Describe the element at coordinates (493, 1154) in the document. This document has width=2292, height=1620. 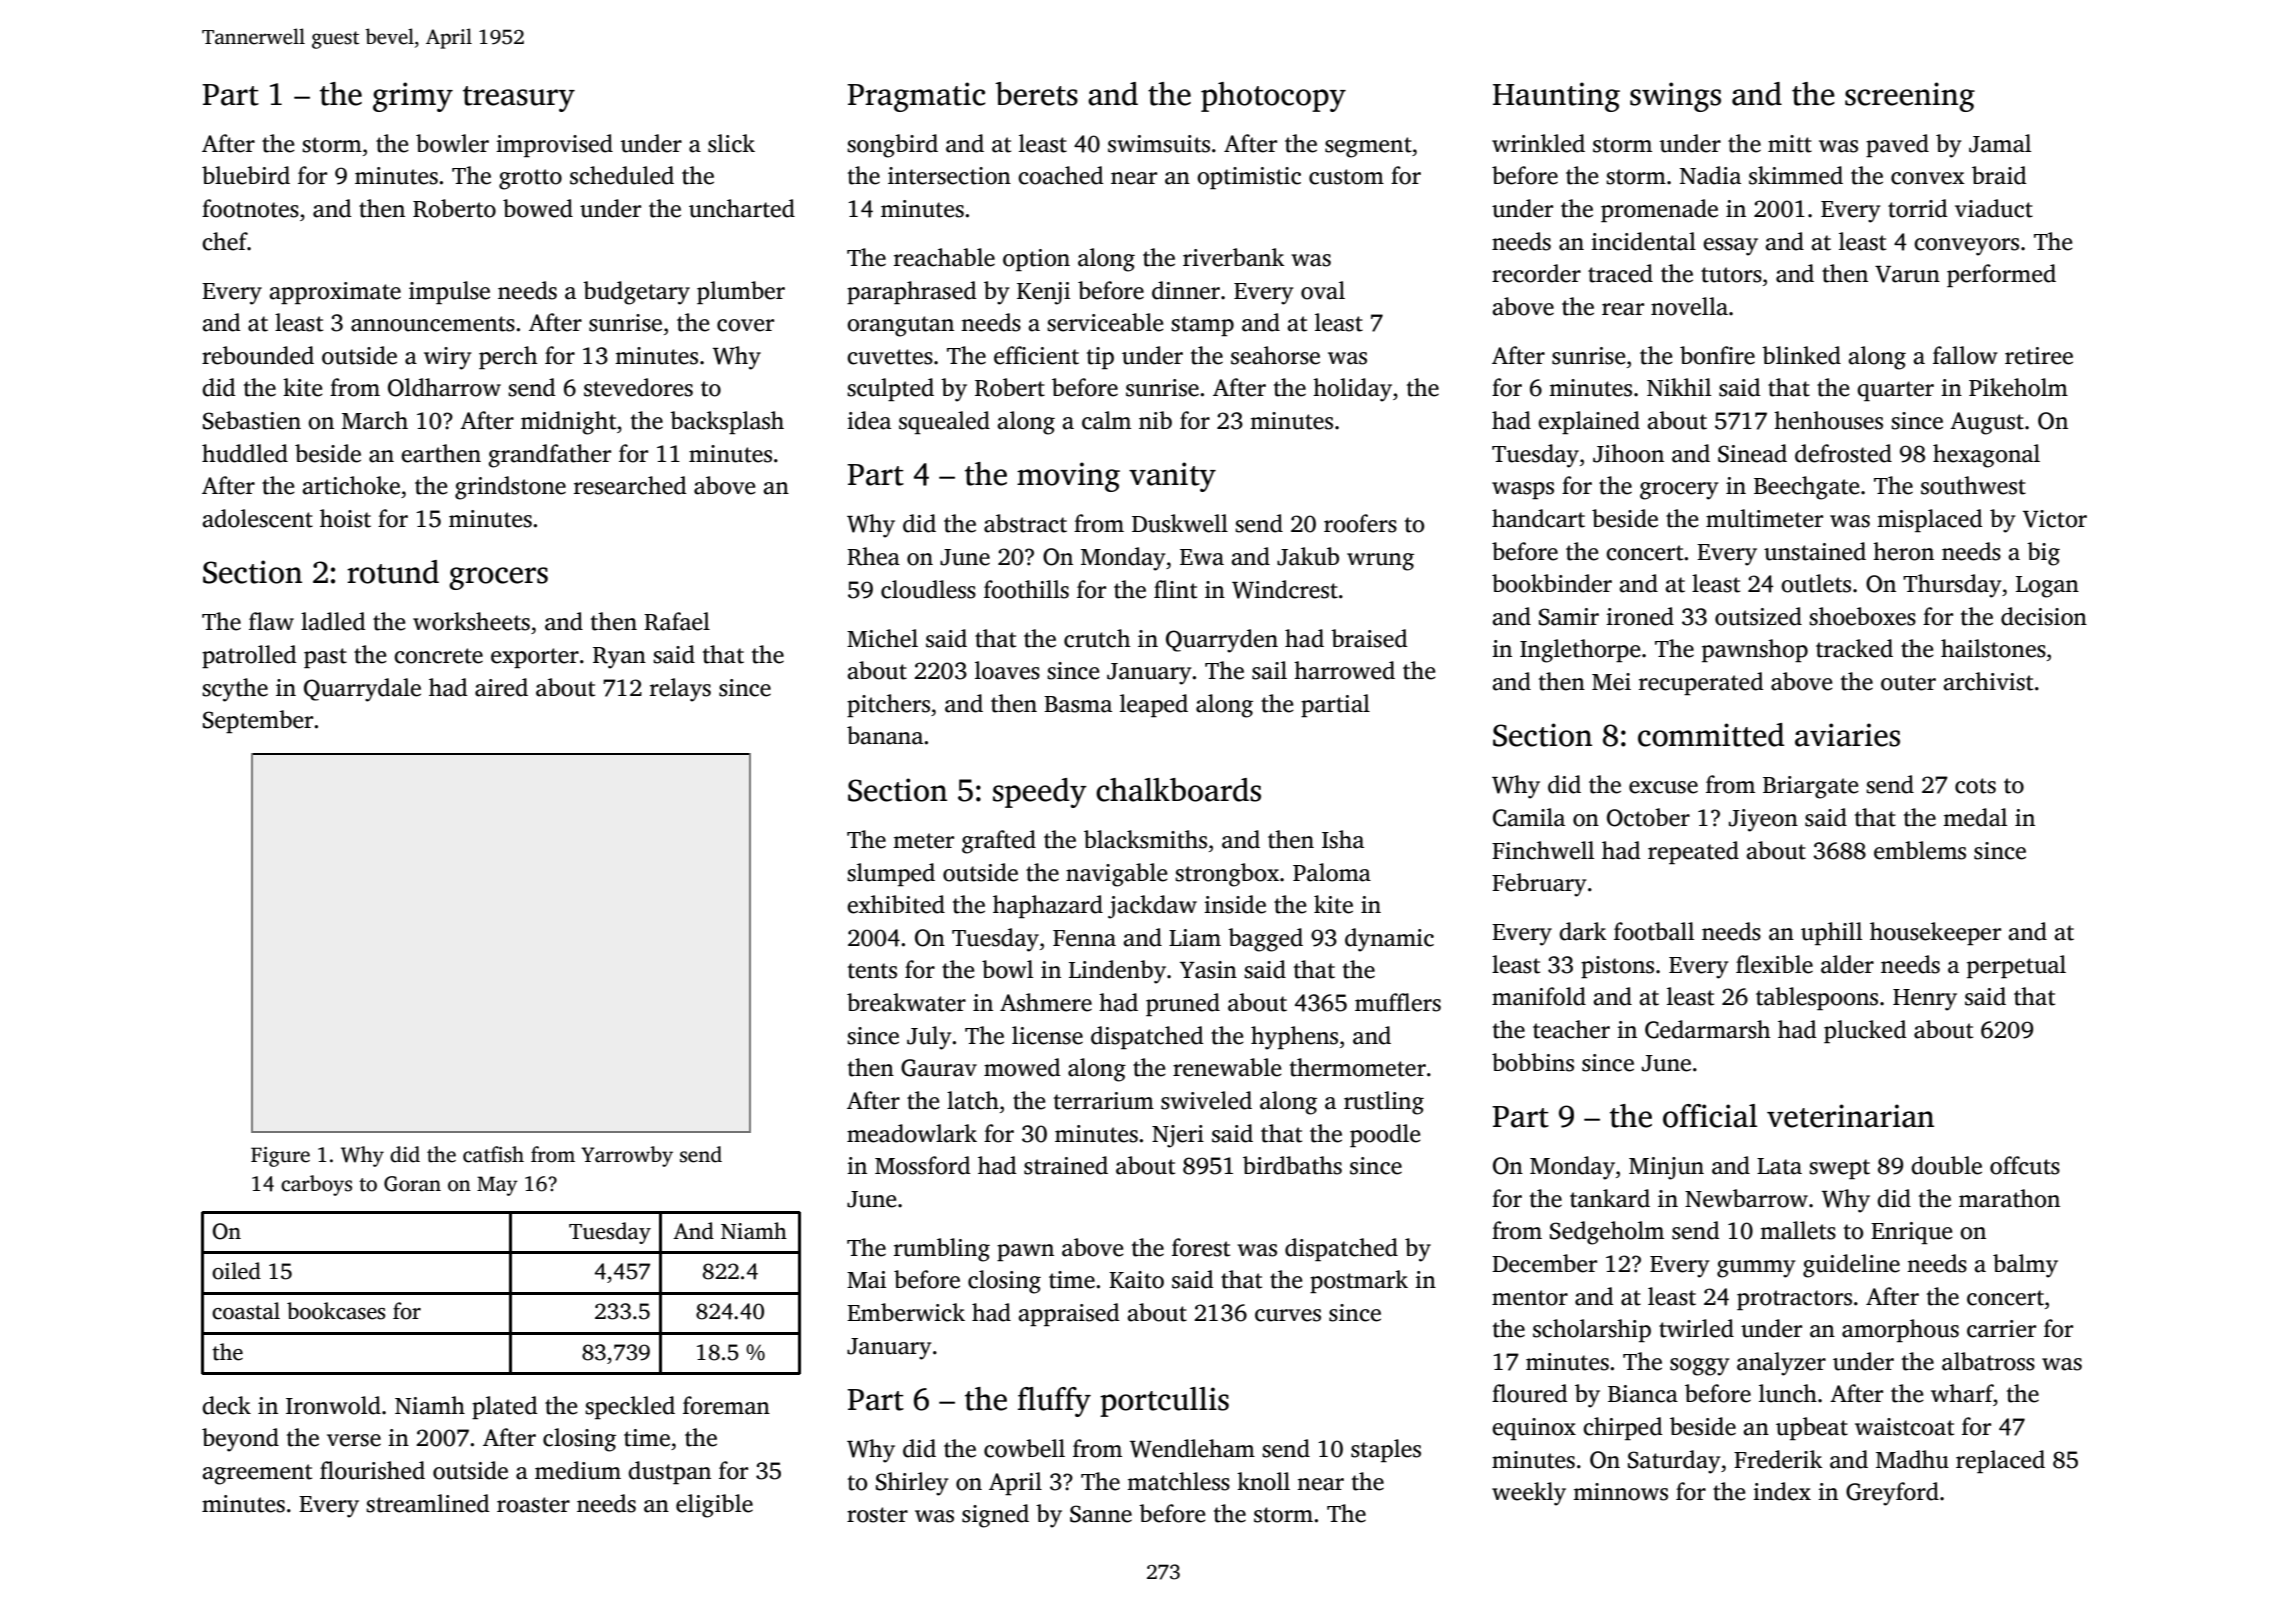
I see `catfish` at that location.
